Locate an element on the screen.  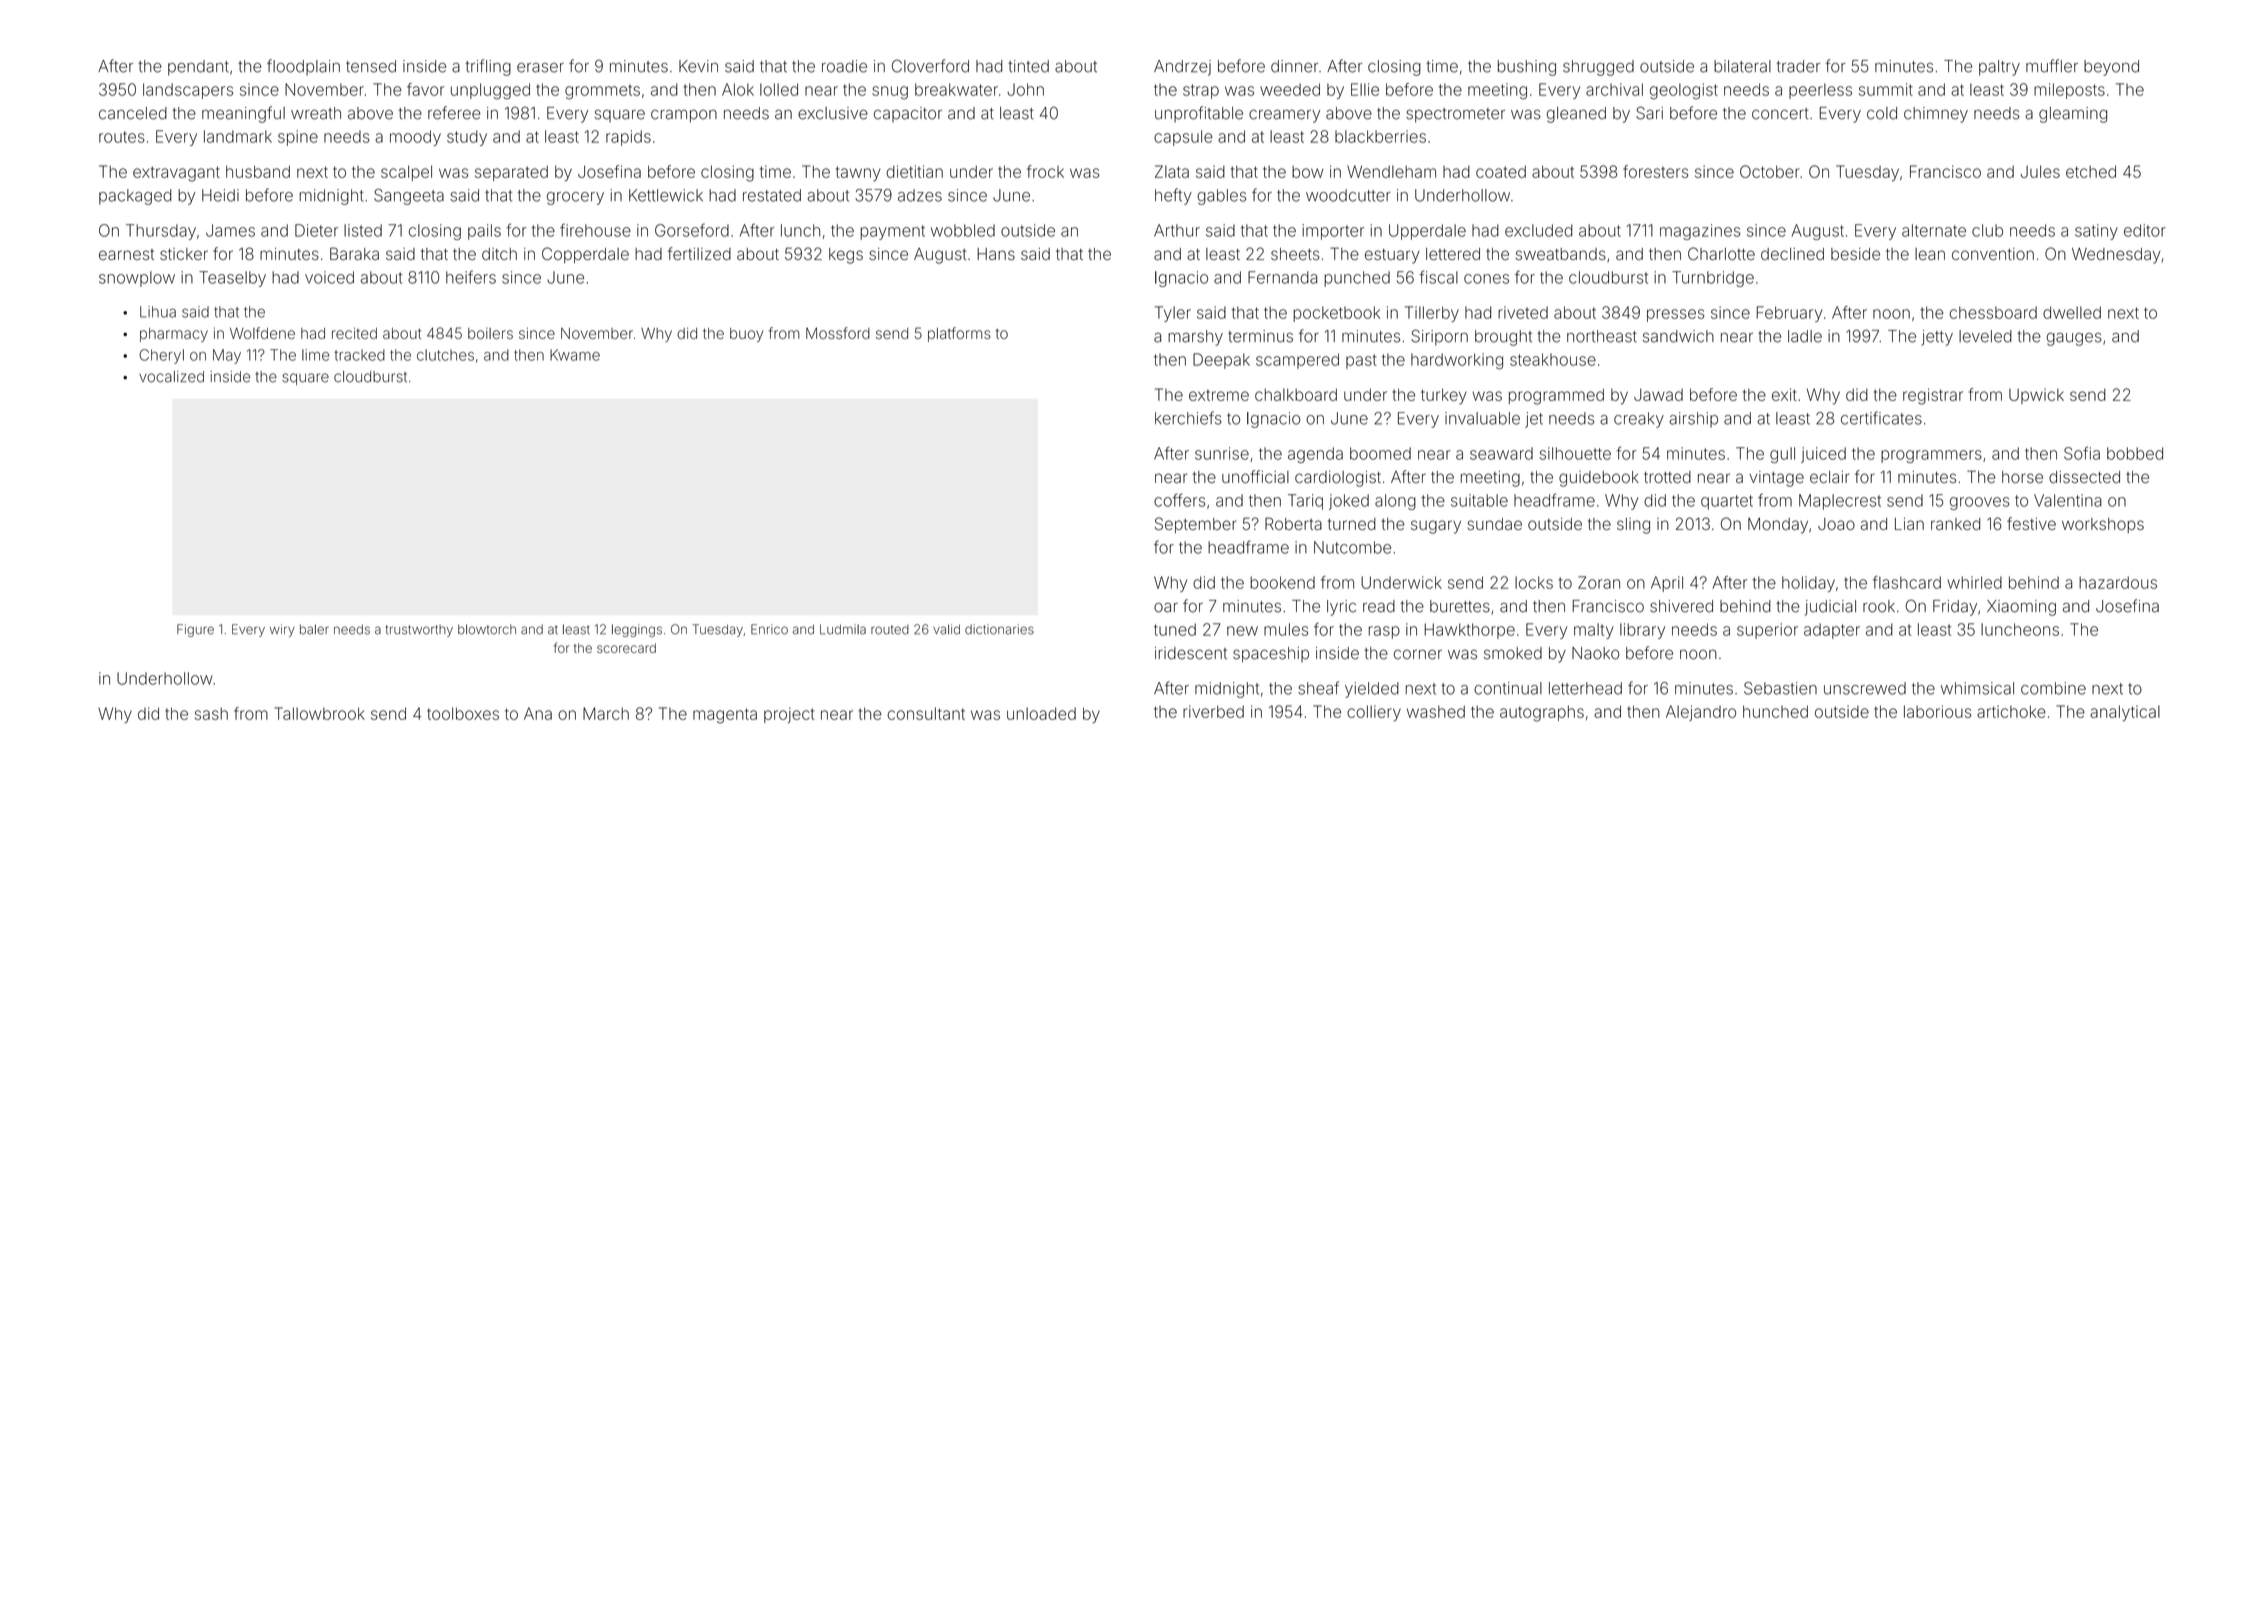
Cloverford is located at coordinates (930, 66).
